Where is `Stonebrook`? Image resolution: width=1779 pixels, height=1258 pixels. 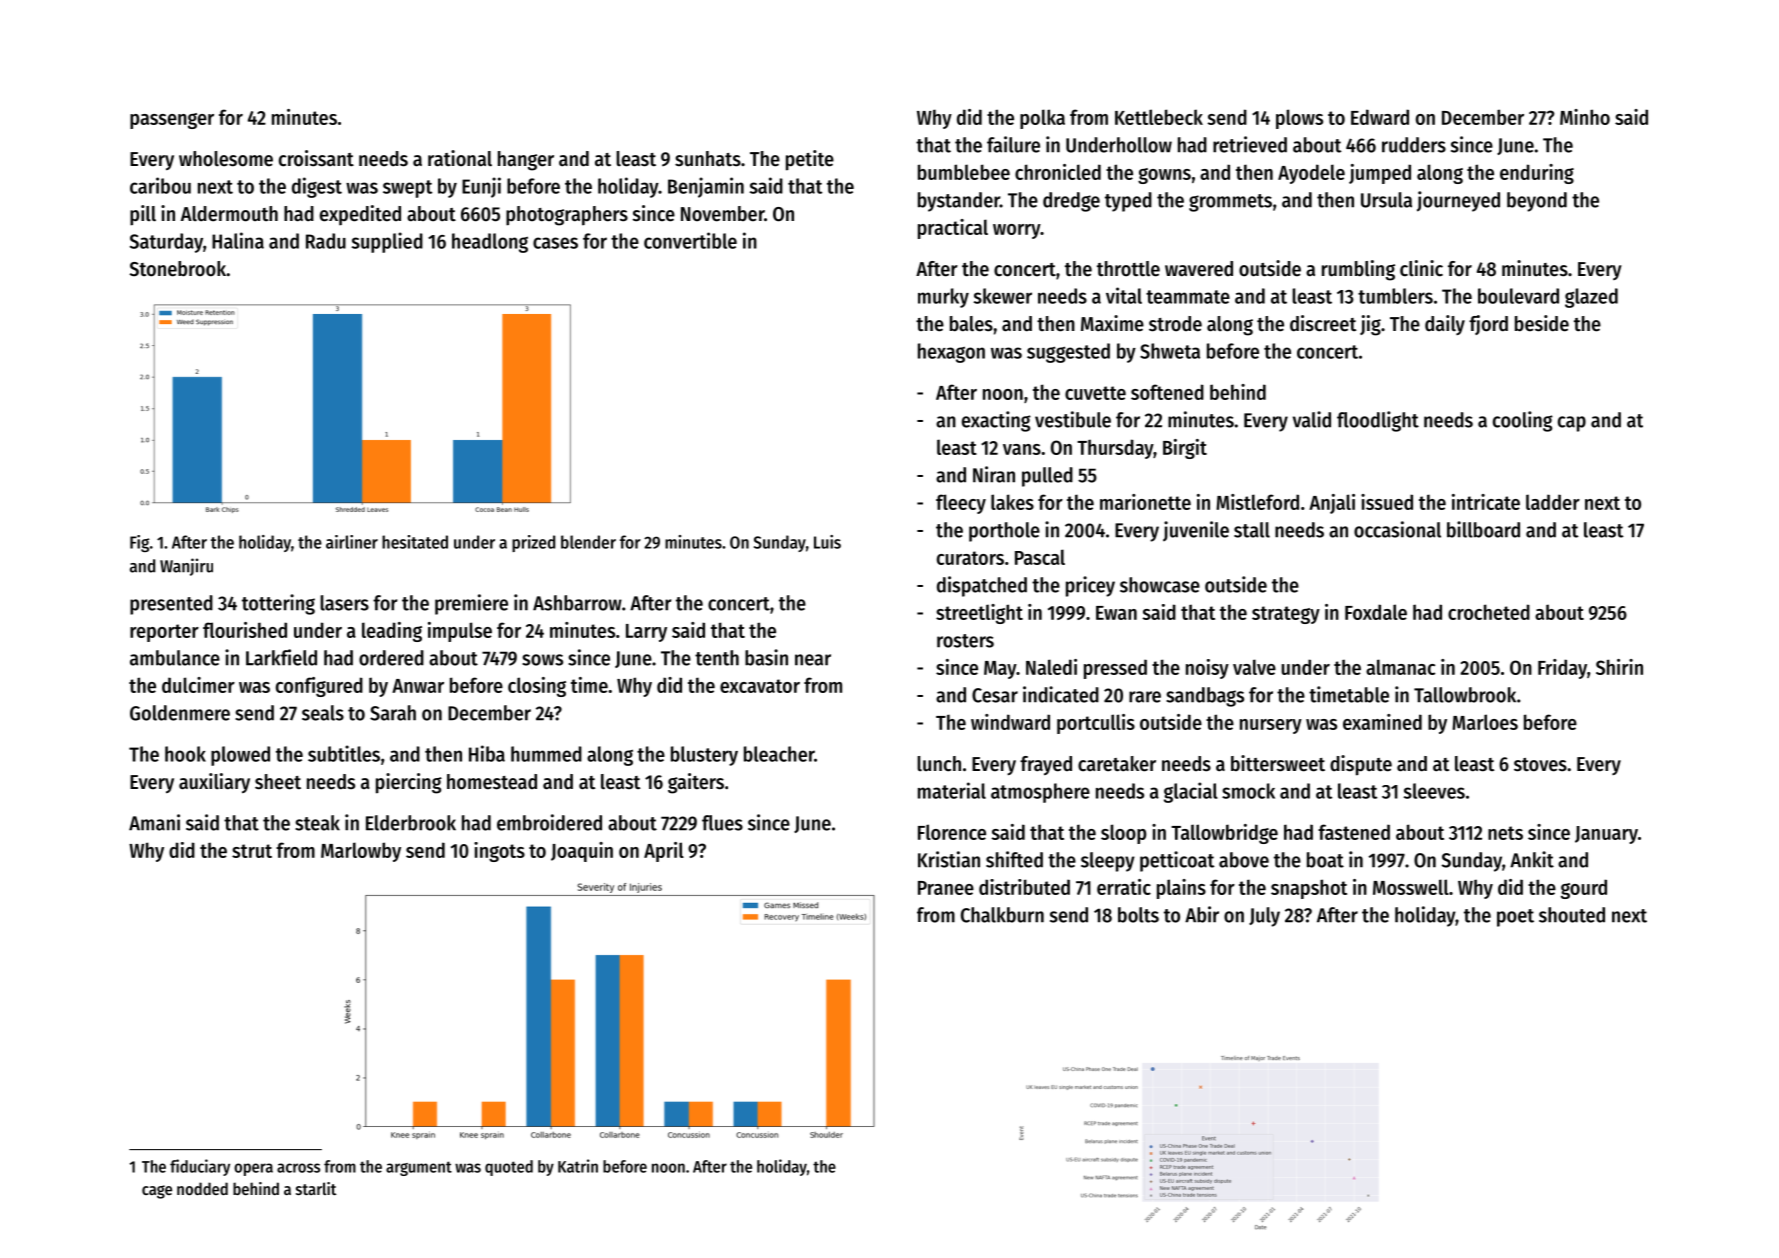 Stonebrook is located at coordinates (177, 269).
